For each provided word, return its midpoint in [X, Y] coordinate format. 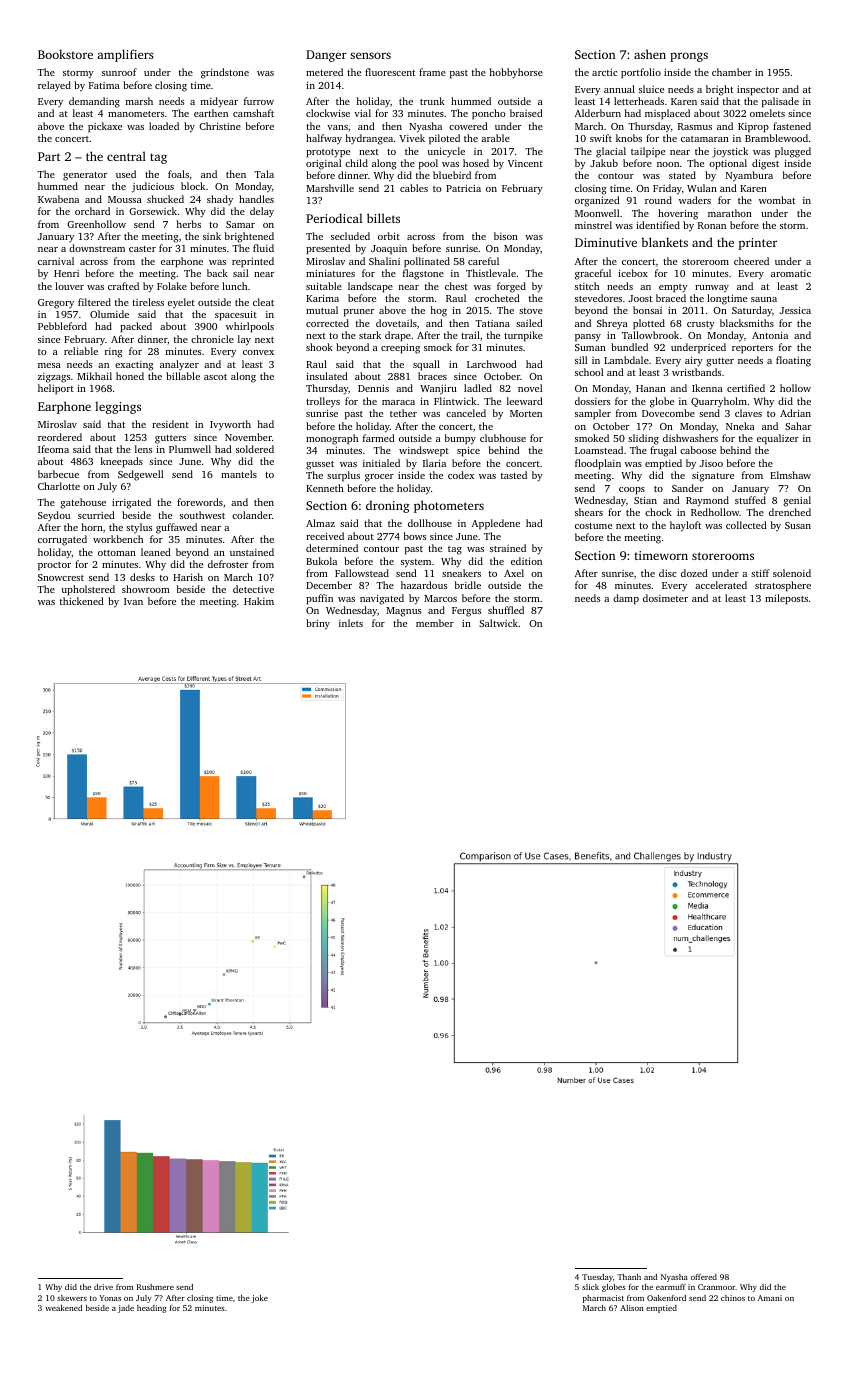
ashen [650, 54]
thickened [82, 601]
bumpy [460, 439]
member [435, 623]
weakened [64, 1308]
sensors [370, 55]
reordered [60, 437]
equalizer [778, 439]
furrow [259, 101]
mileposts [786, 599]
